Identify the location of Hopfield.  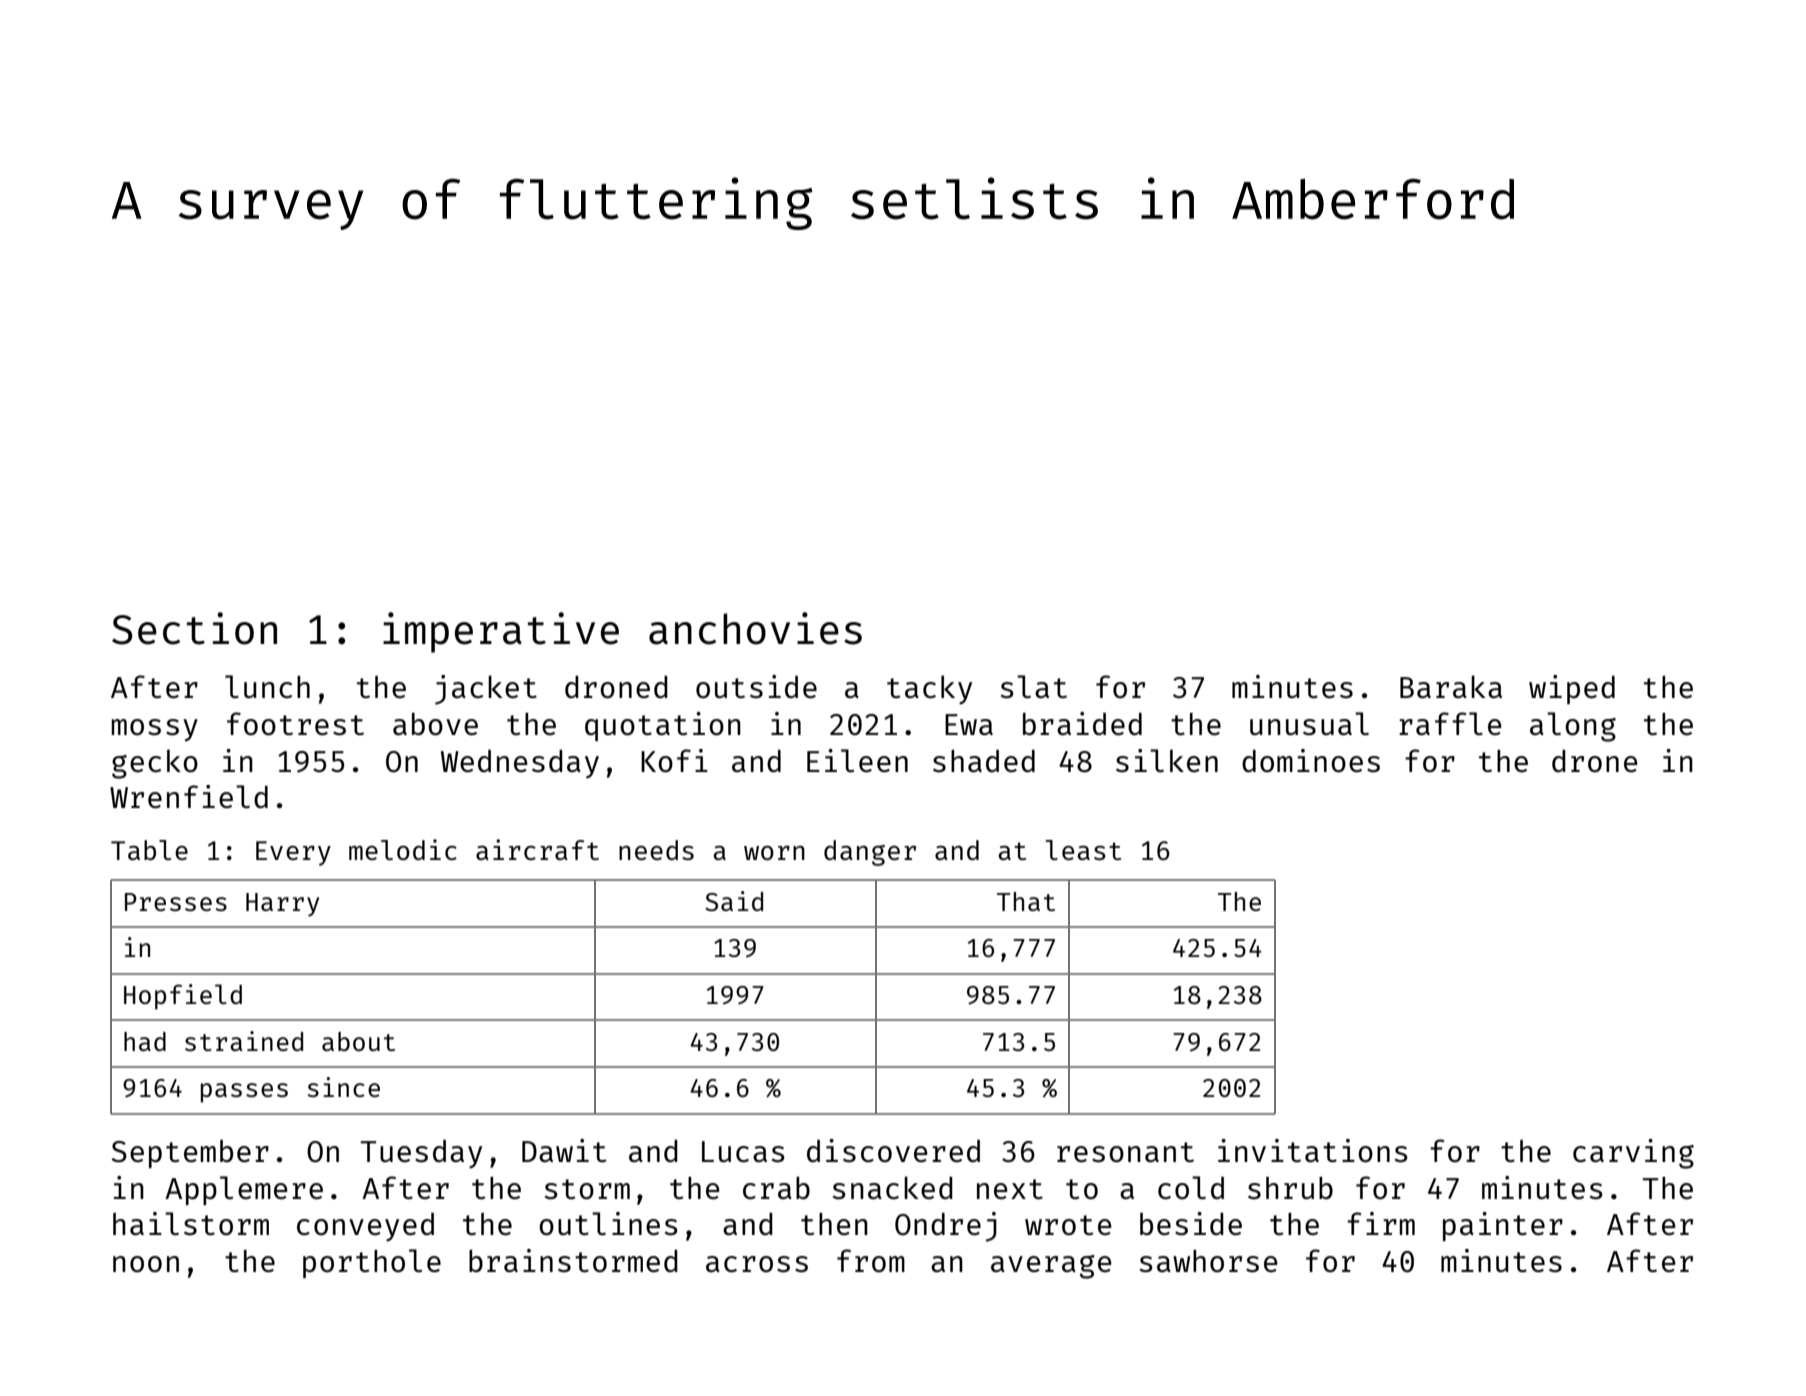
(183, 997).
